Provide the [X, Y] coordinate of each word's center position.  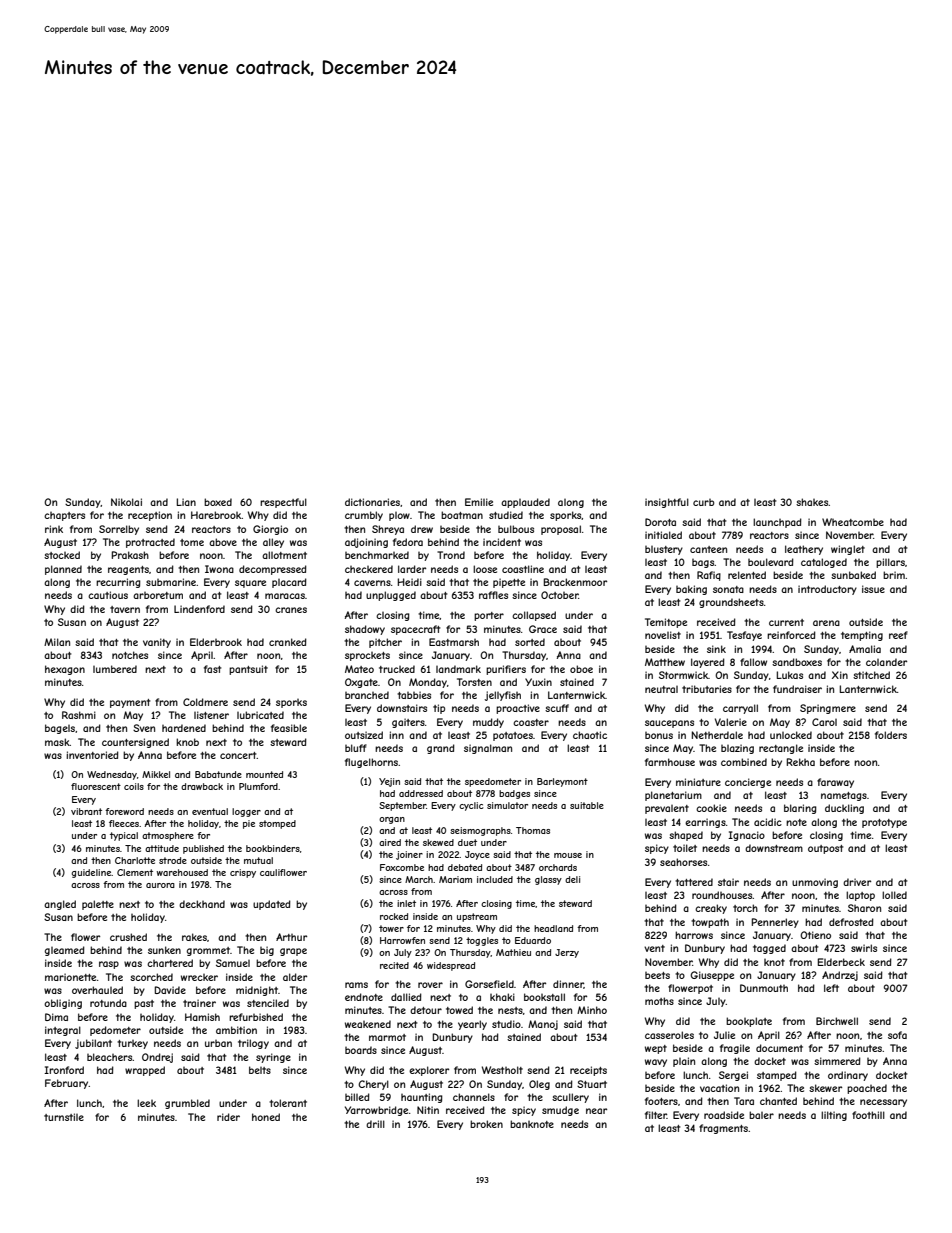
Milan [57, 642]
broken [486, 1124]
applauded [525, 503]
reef [898, 635]
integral [63, 1031]
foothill [868, 1115]
